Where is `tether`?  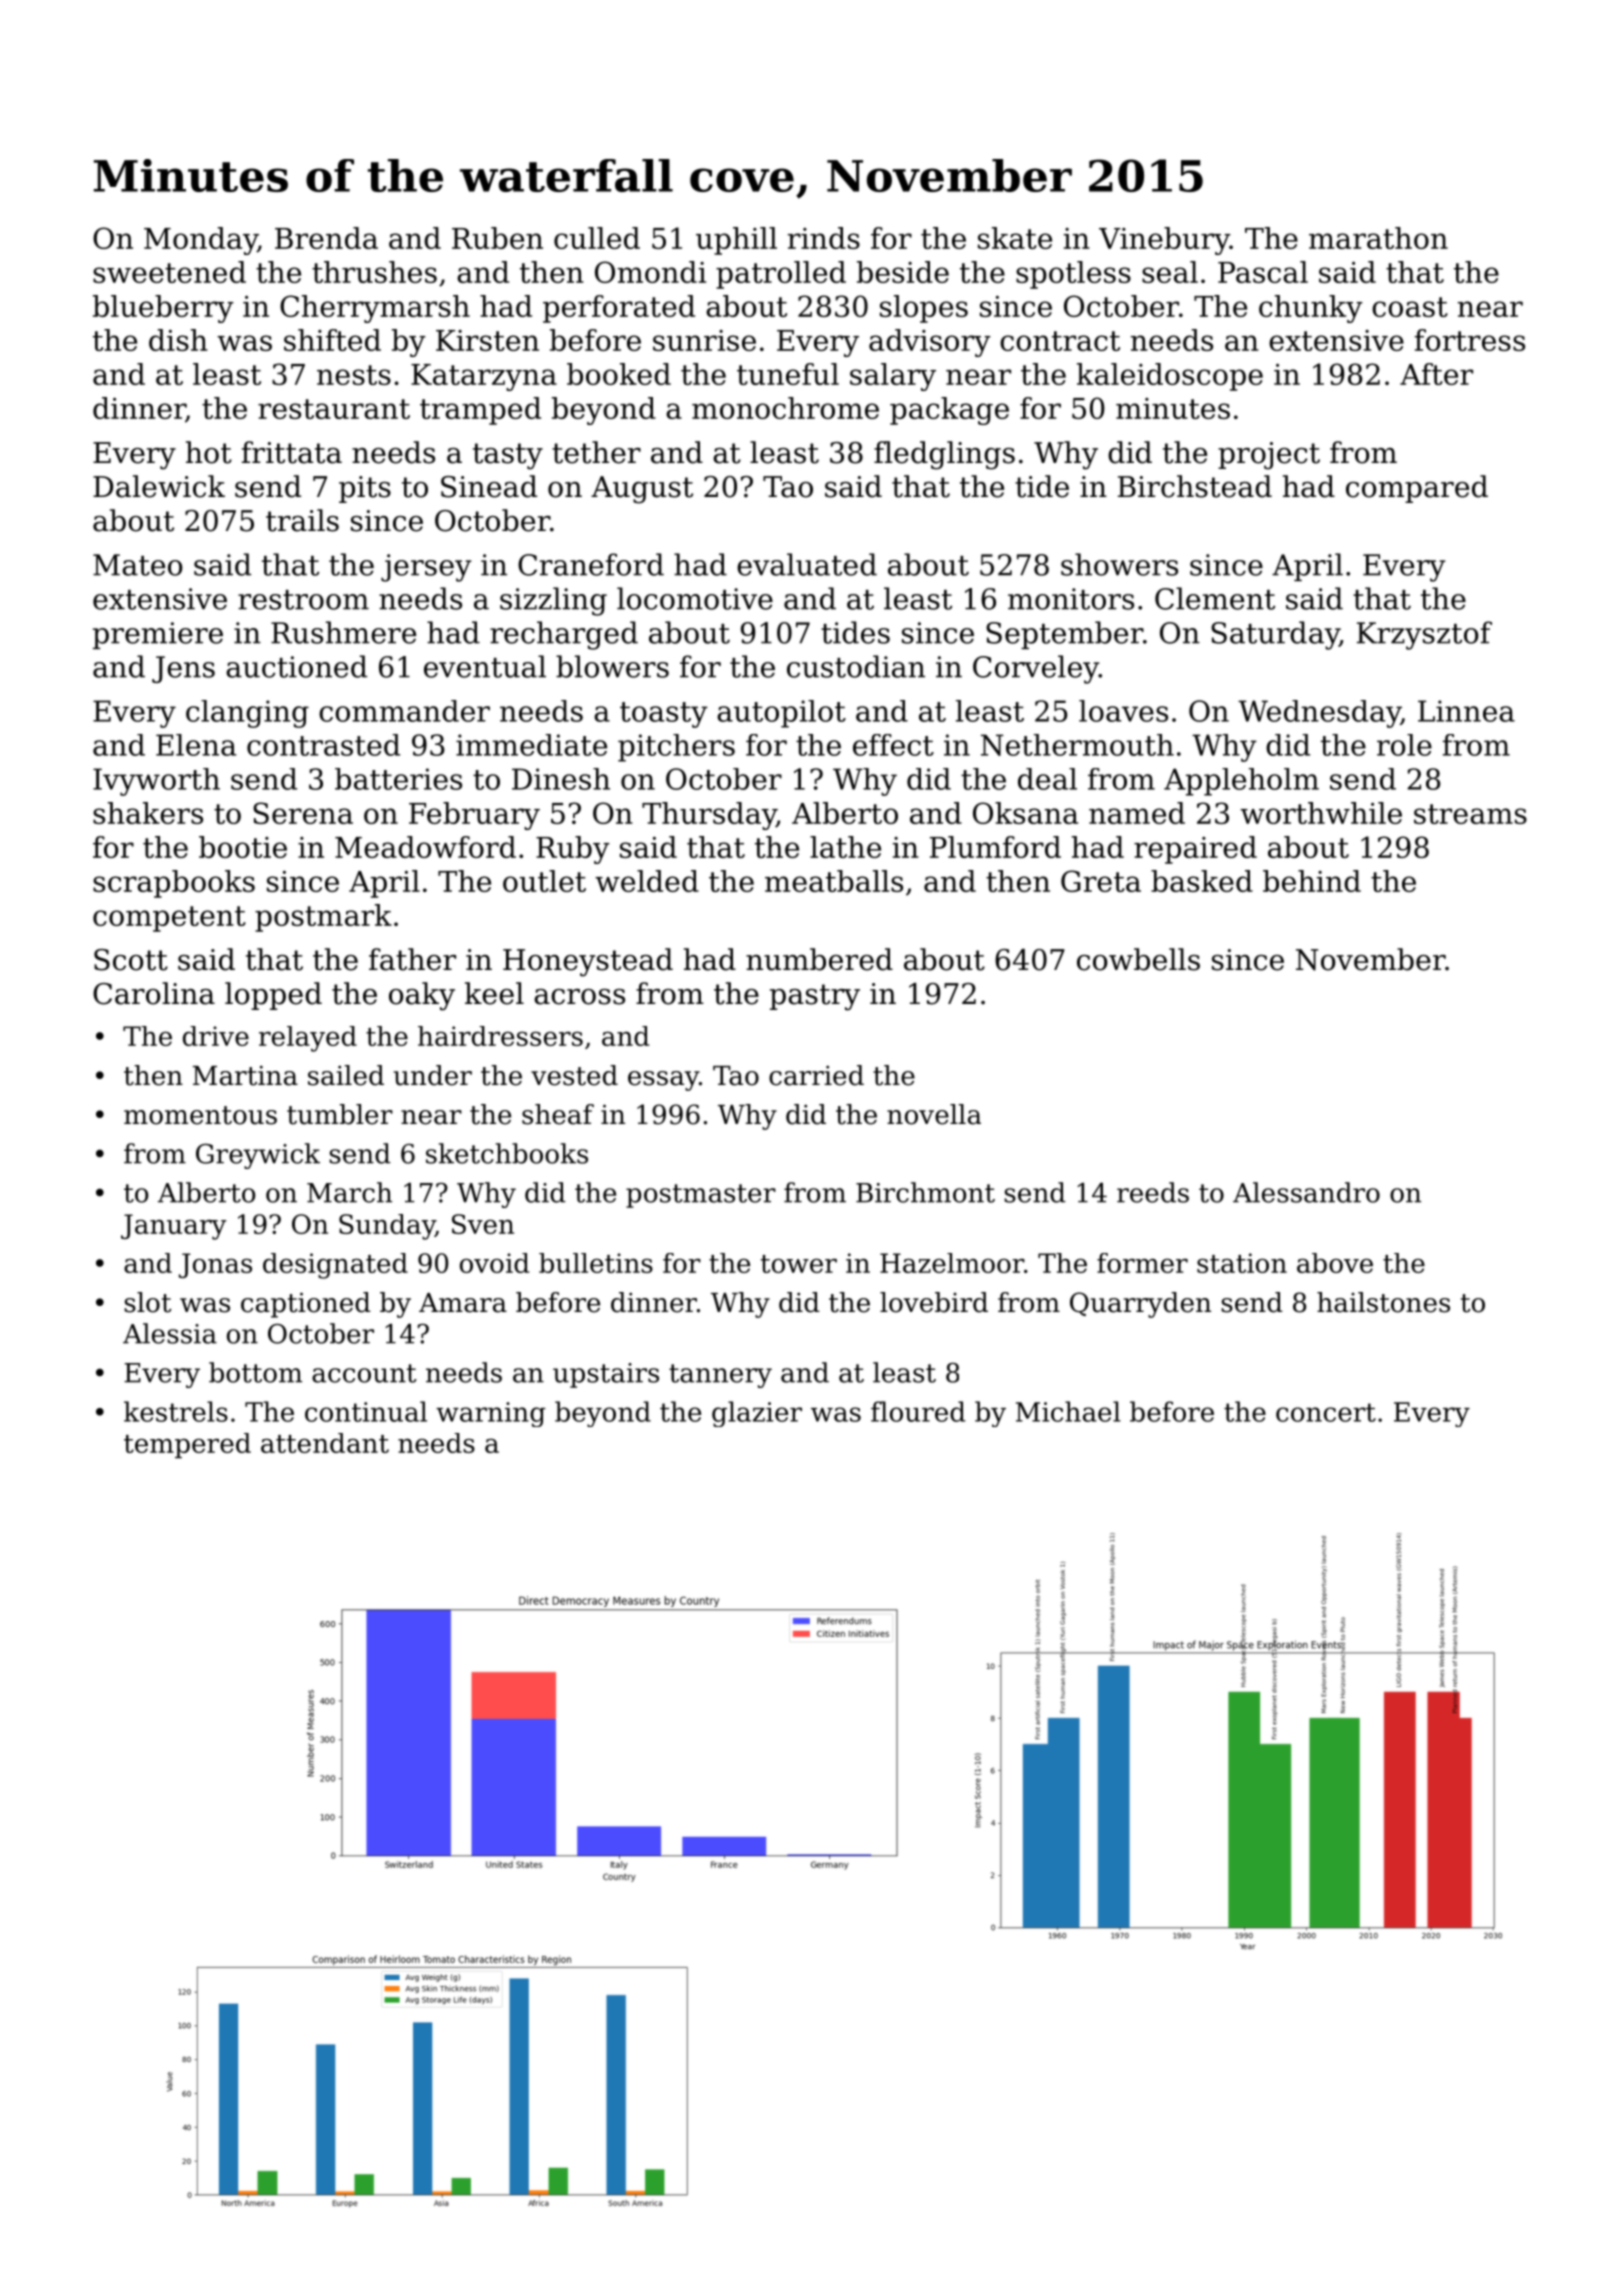
tether is located at coordinates (596, 452).
